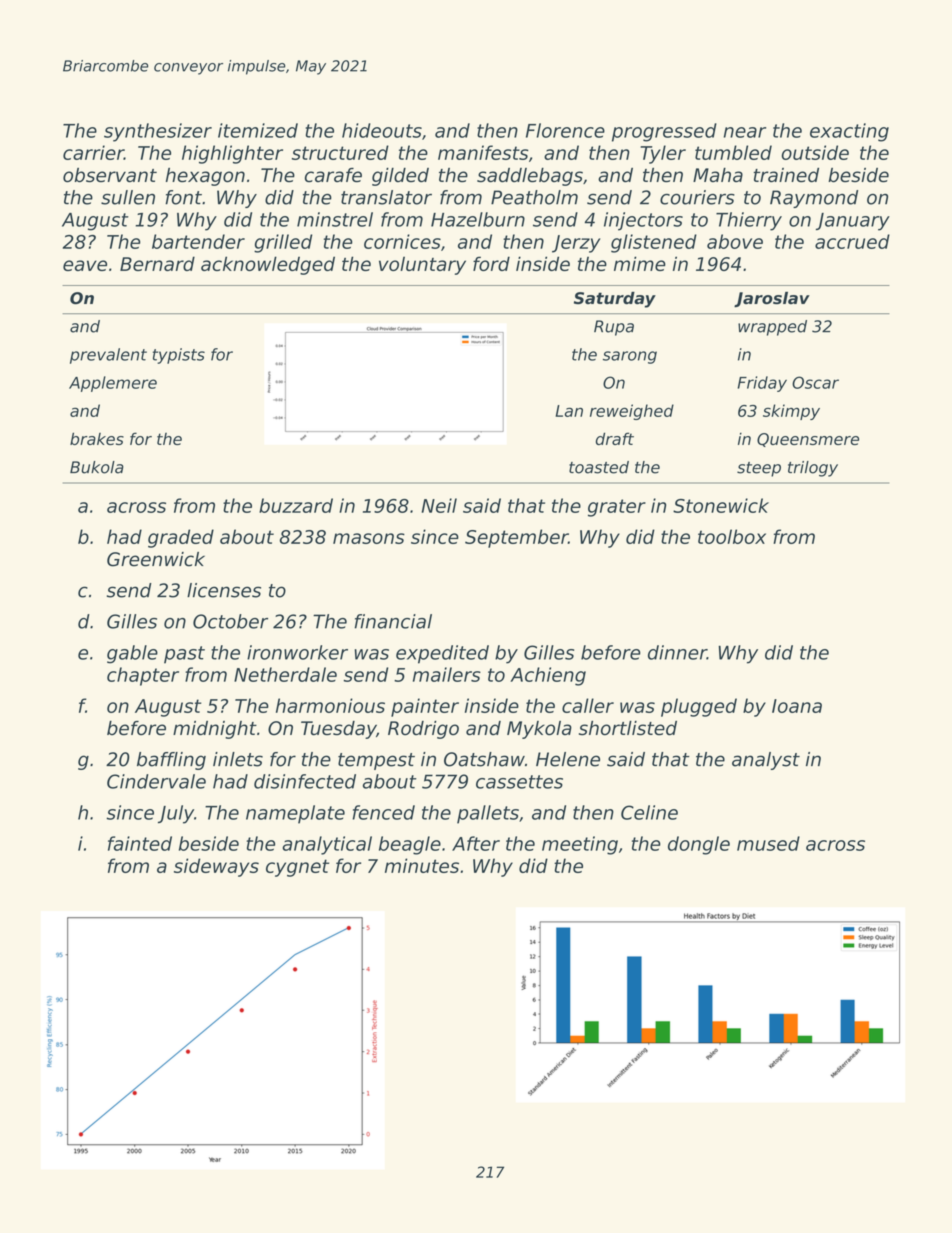 The width and height of the screenshot is (952, 1233). What do you see at coordinates (491, 263) in the screenshot?
I see `ford` at bounding box center [491, 263].
